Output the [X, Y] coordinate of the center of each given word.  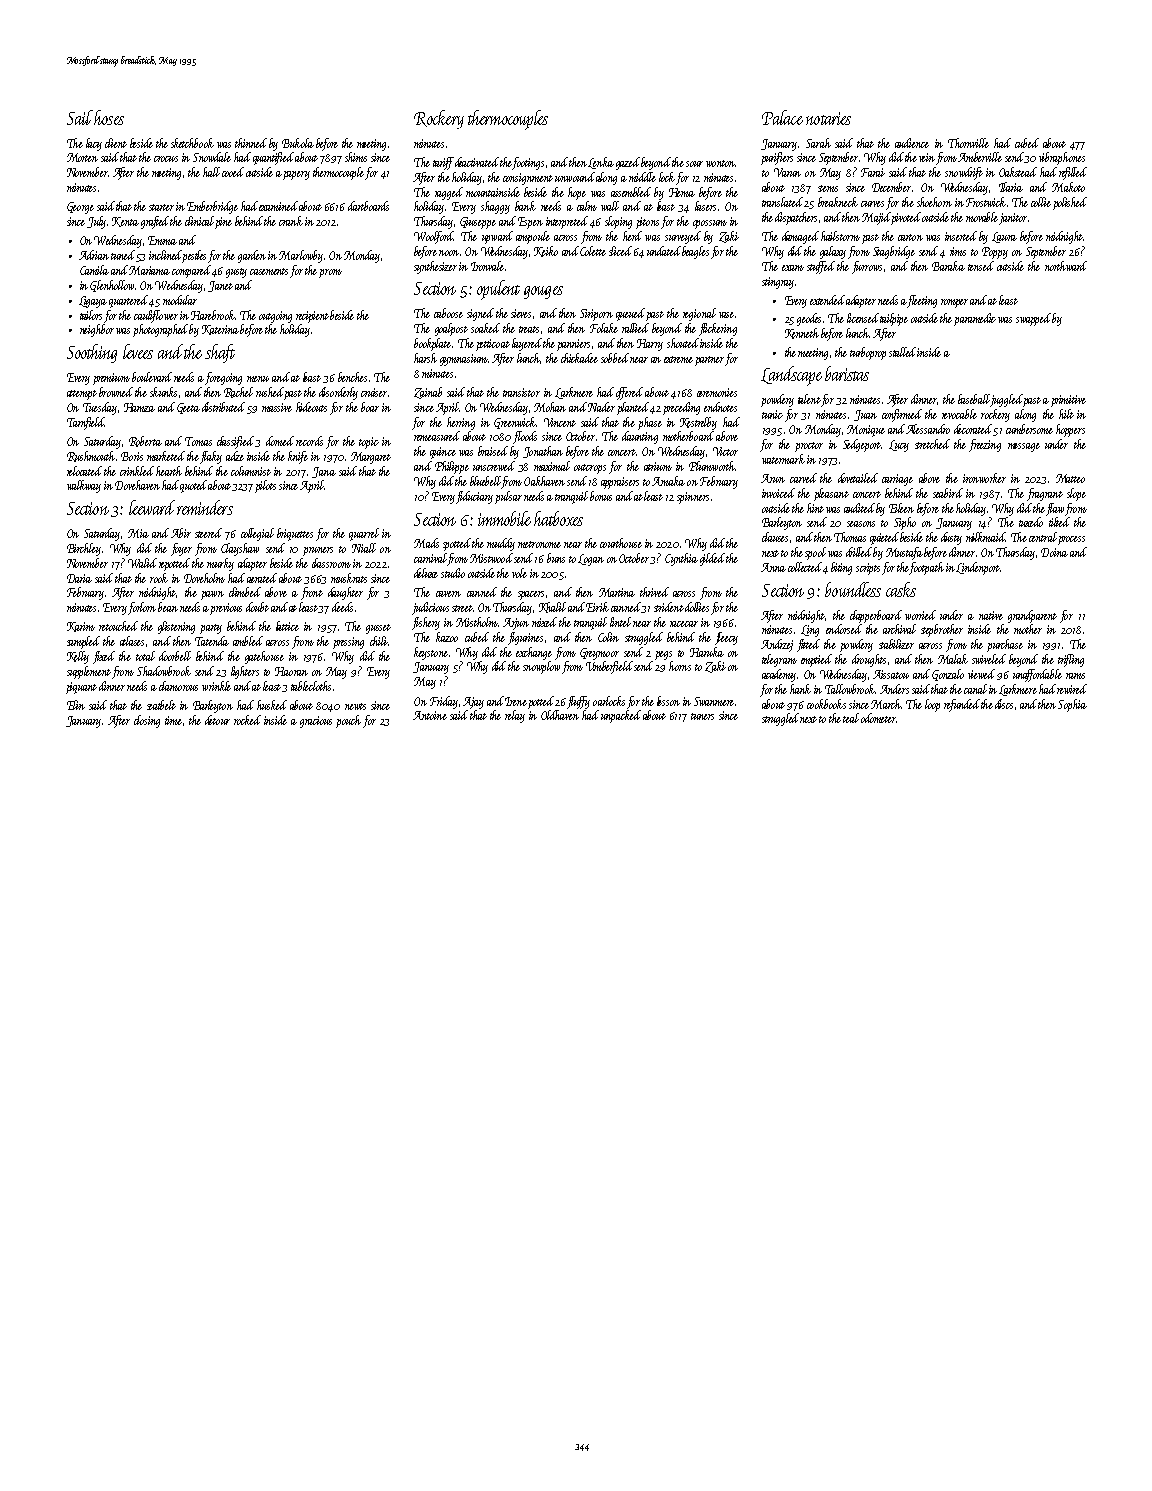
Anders [894, 689]
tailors [91, 315]
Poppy [995, 253]
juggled [1006, 400]
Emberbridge [212, 207]
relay [515, 716]
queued [630, 314]
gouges [543, 292]
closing [147, 721]
